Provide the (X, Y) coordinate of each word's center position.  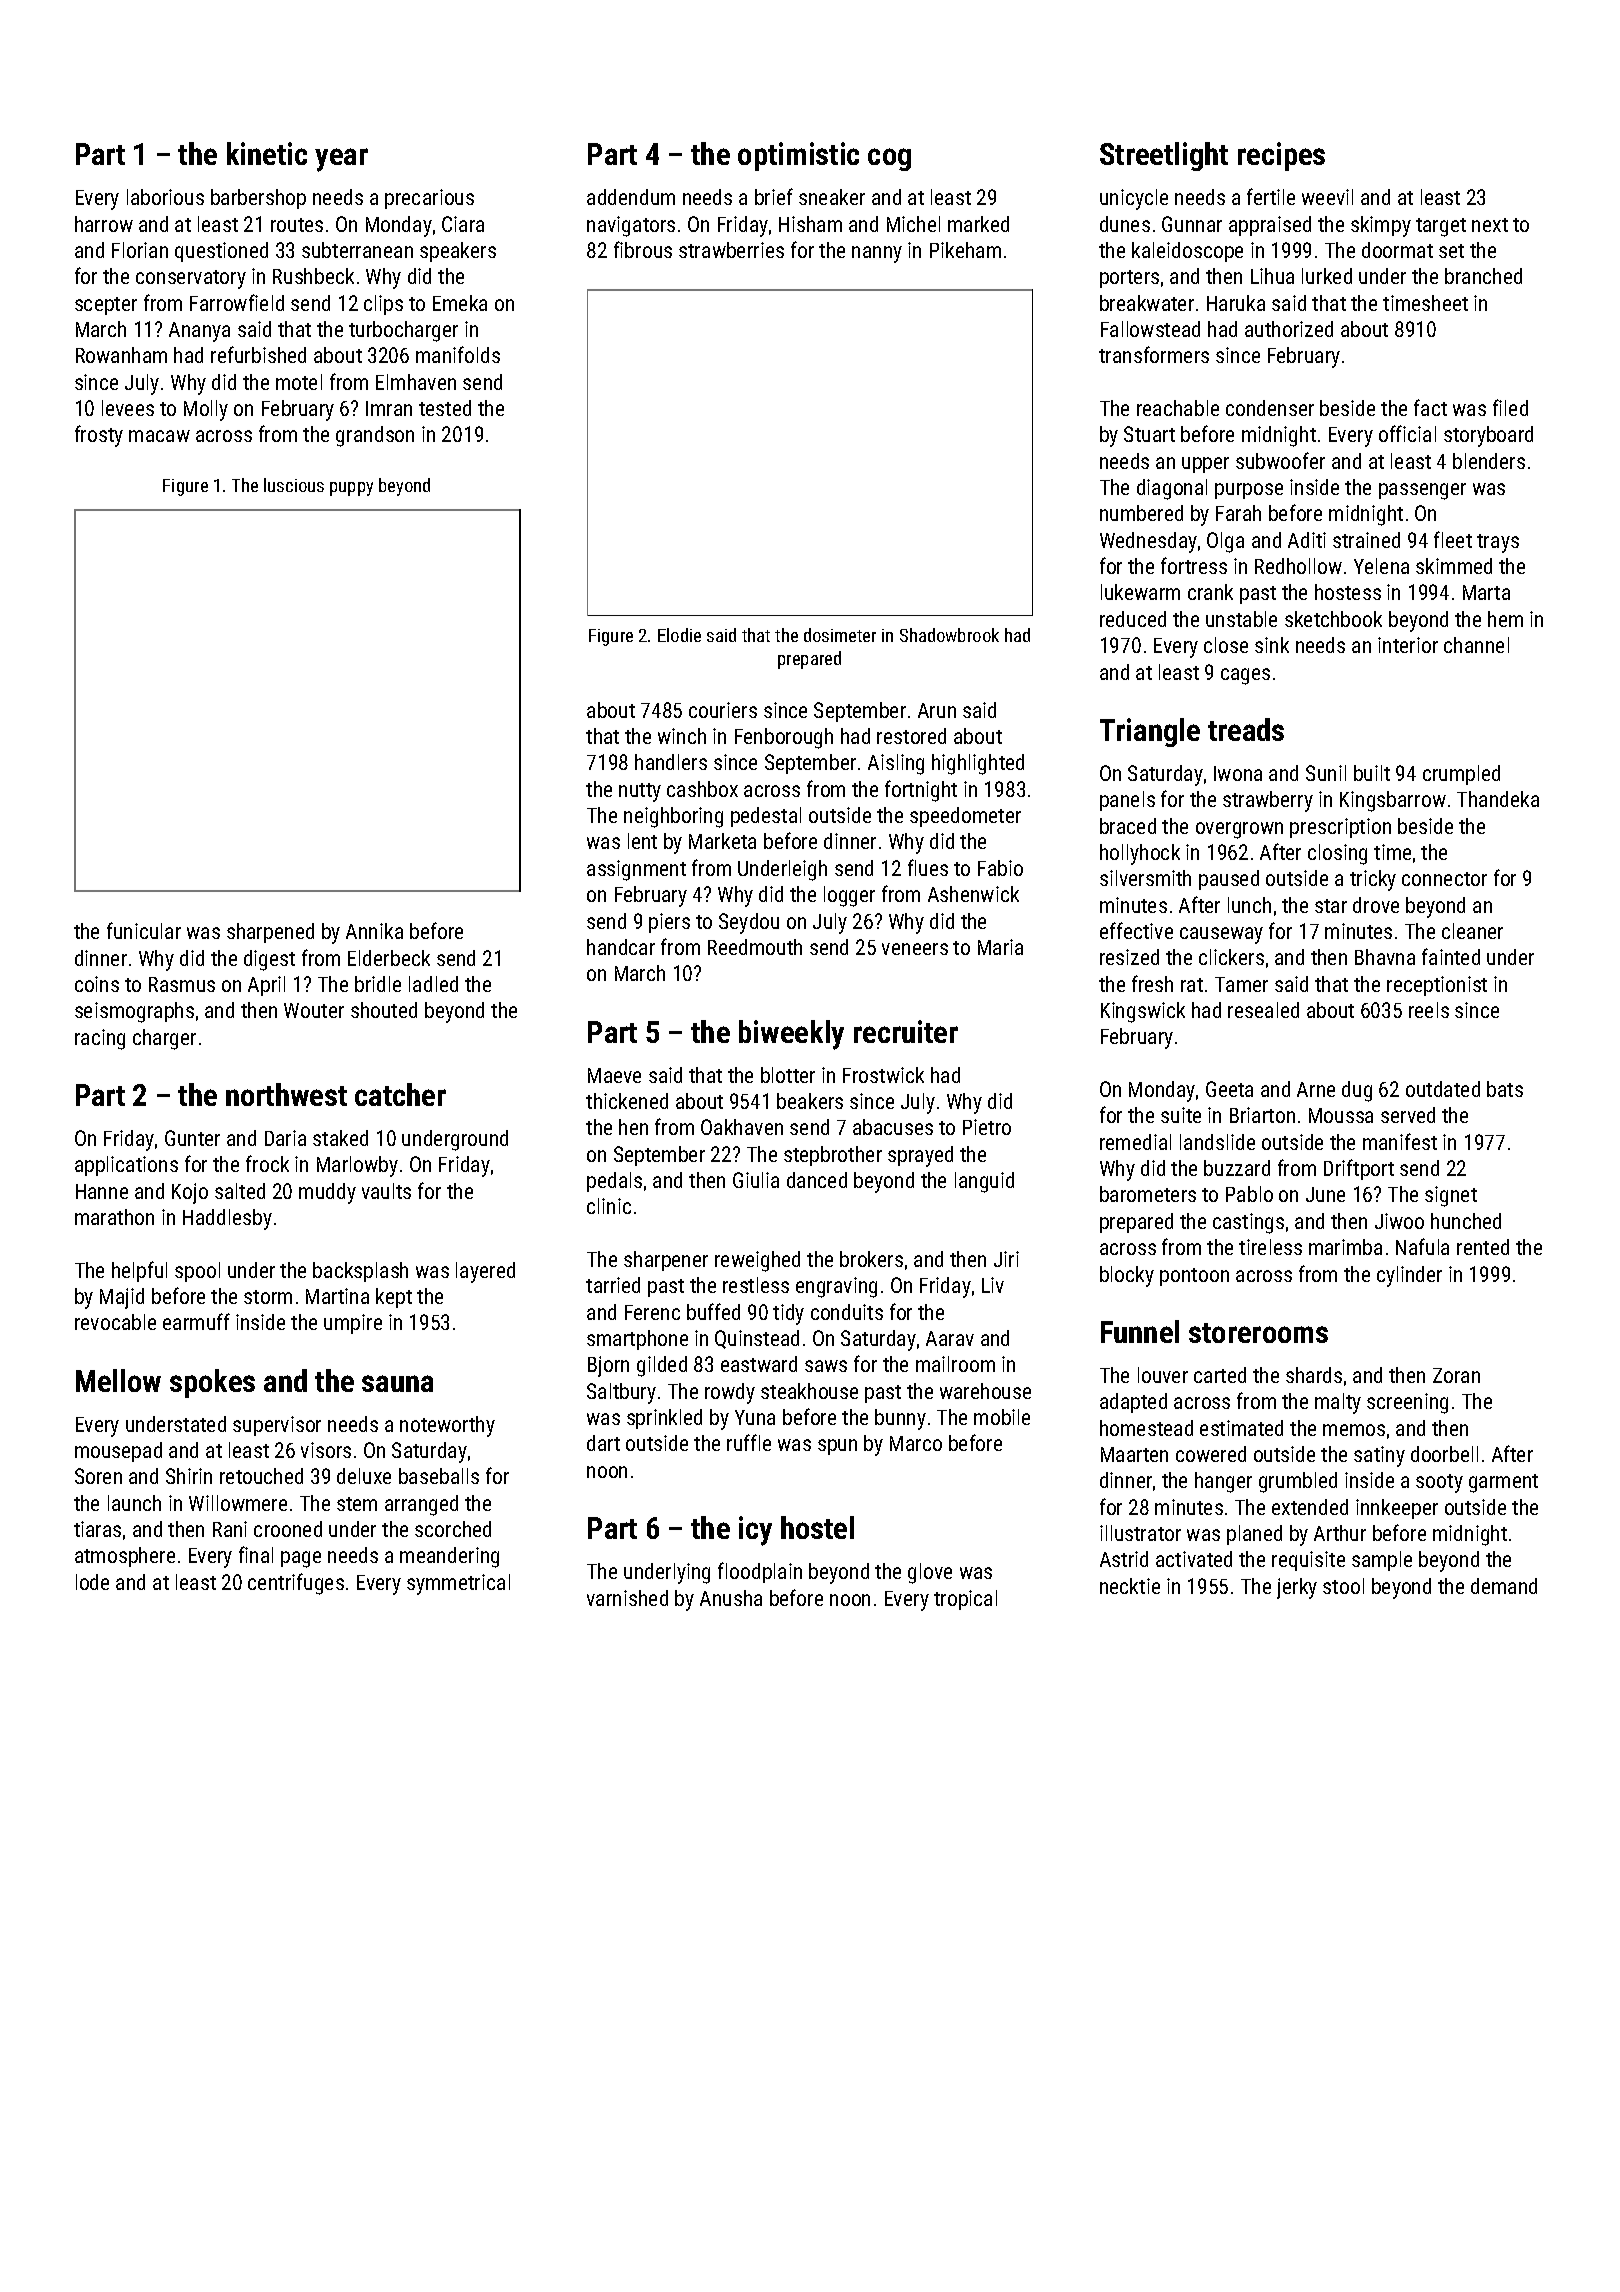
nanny (877, 254)
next (1490, 225)
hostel (817, 1527)
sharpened (270, 933)
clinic (609, 1206)
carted (1220, 1375)
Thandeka (1498, 799)
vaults (386, 1191)
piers (669, 923)
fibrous (643, 249)
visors (326, 1450)
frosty (99, 436)
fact (1430, 407)
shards (1314, 1375)
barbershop (258, 199)
